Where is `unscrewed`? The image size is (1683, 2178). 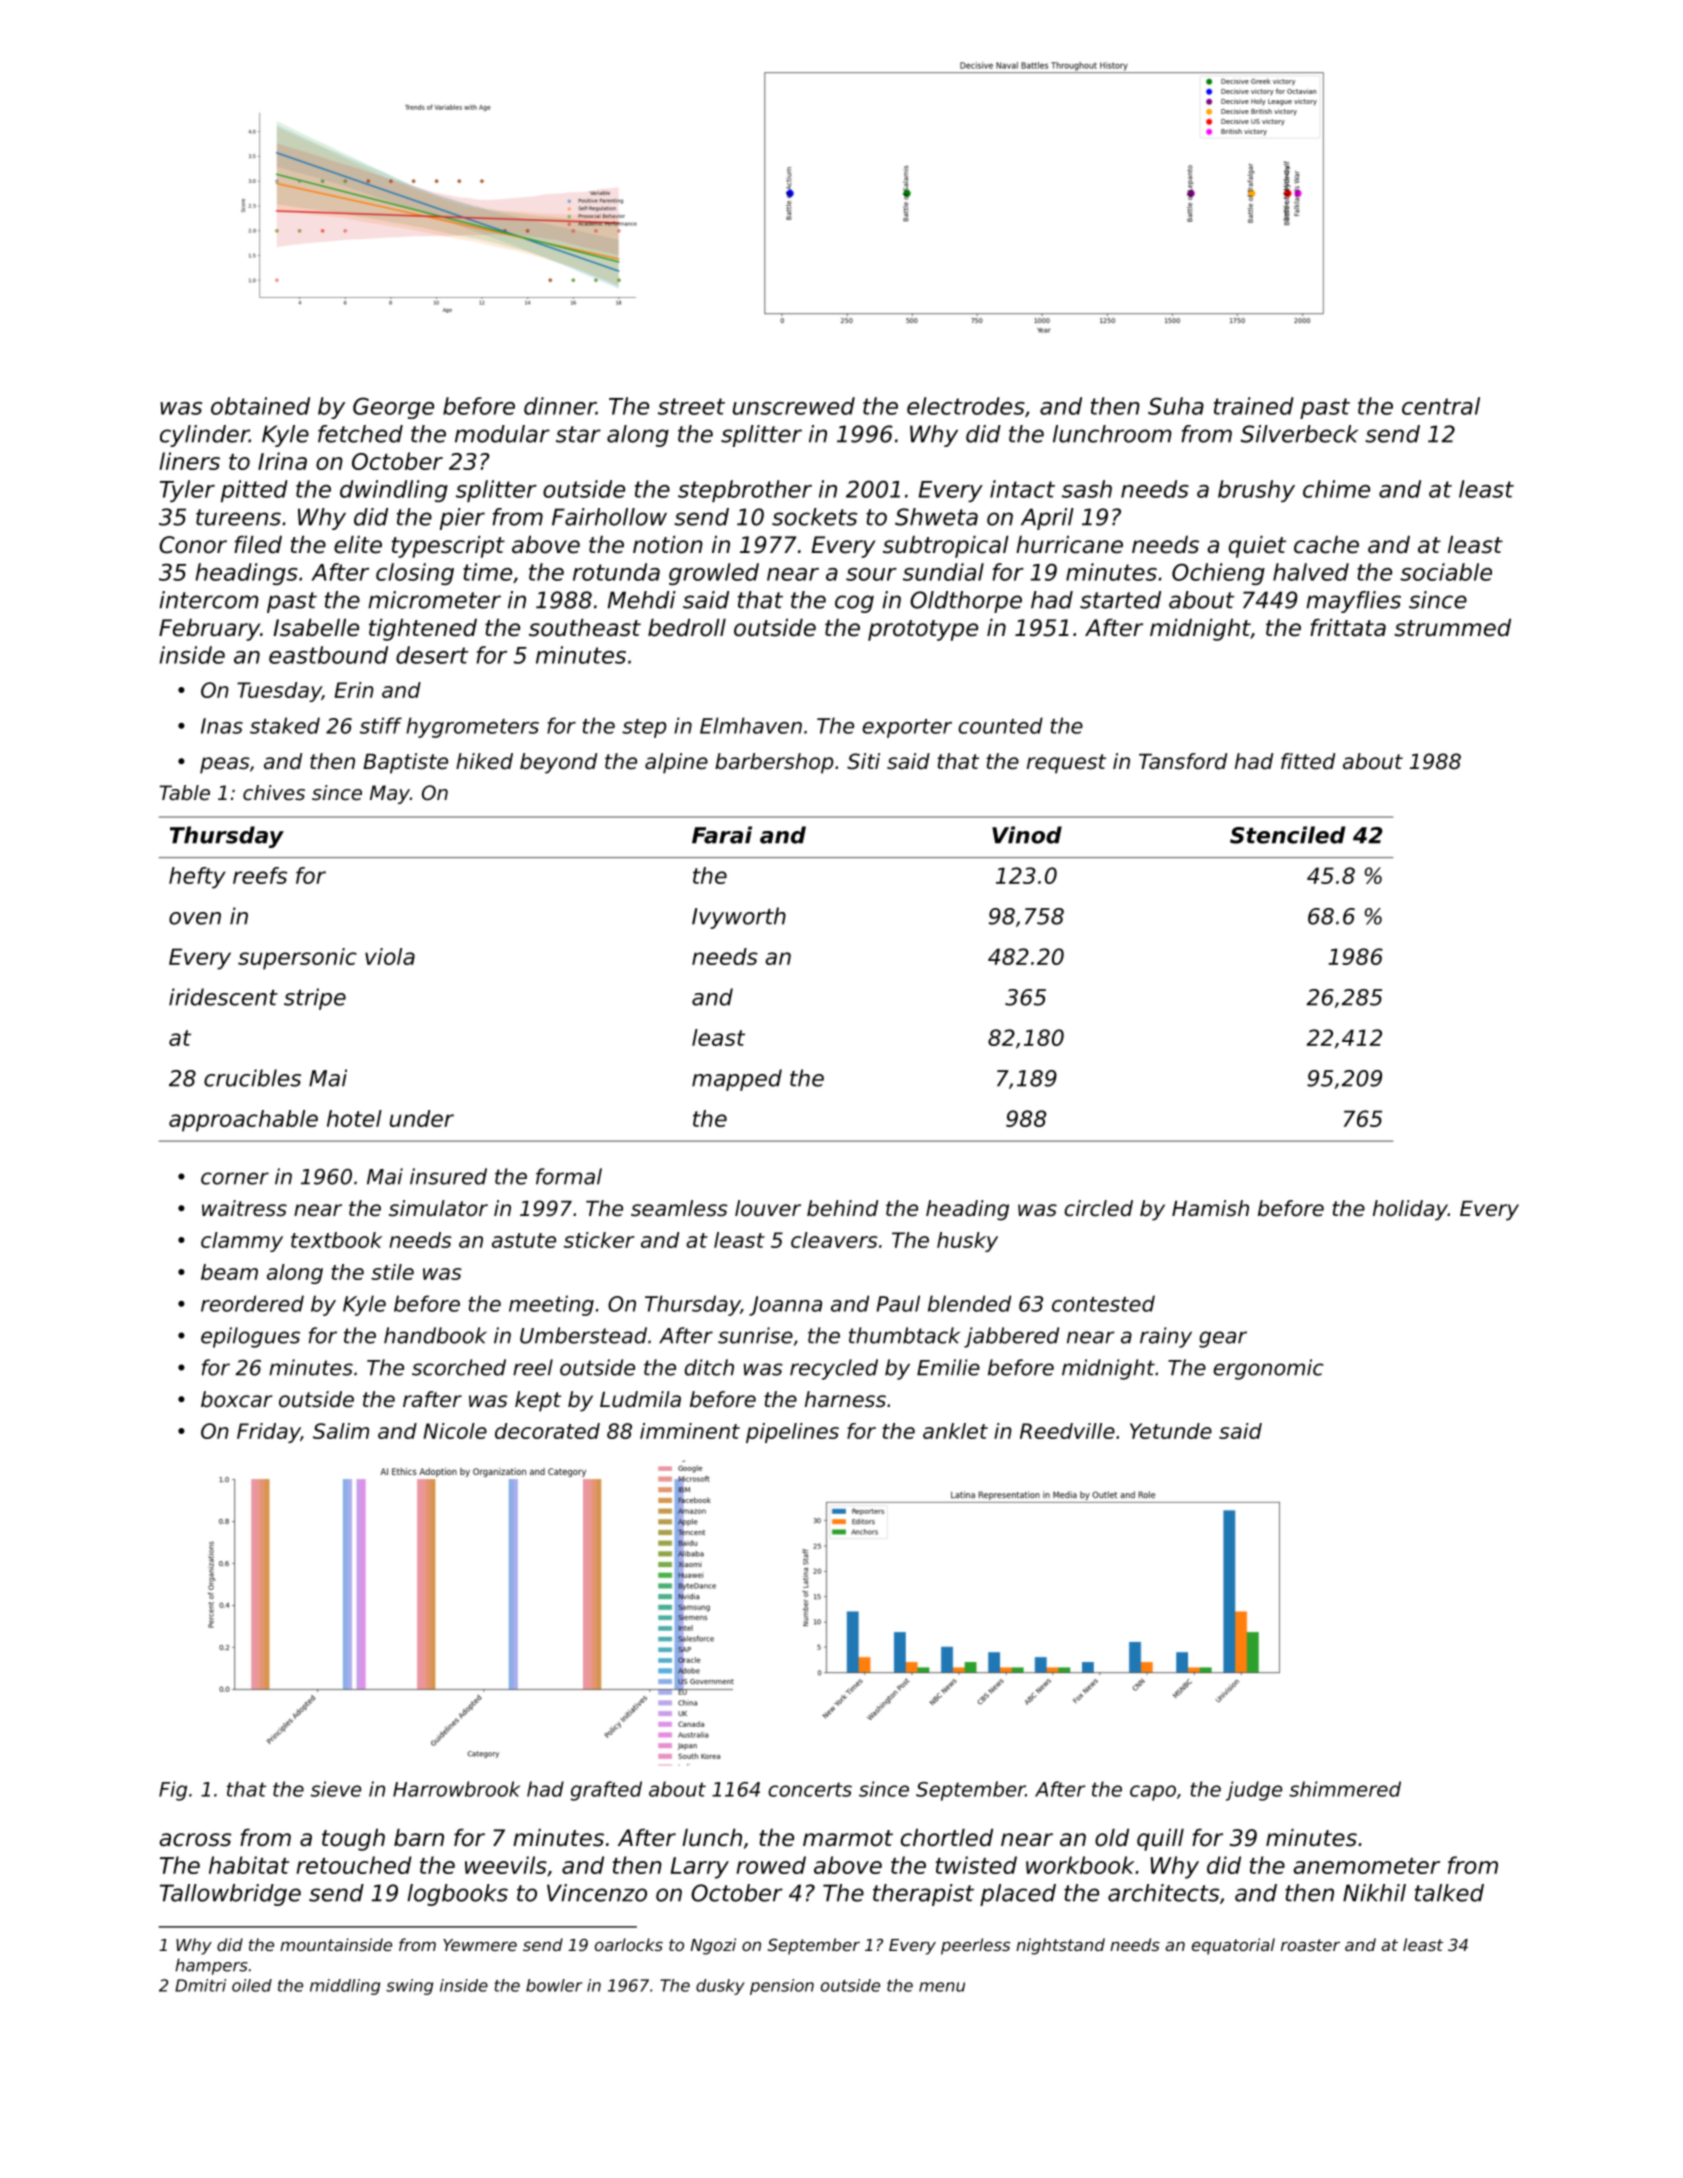
unscrewed is located at coordinates (794, 406).
